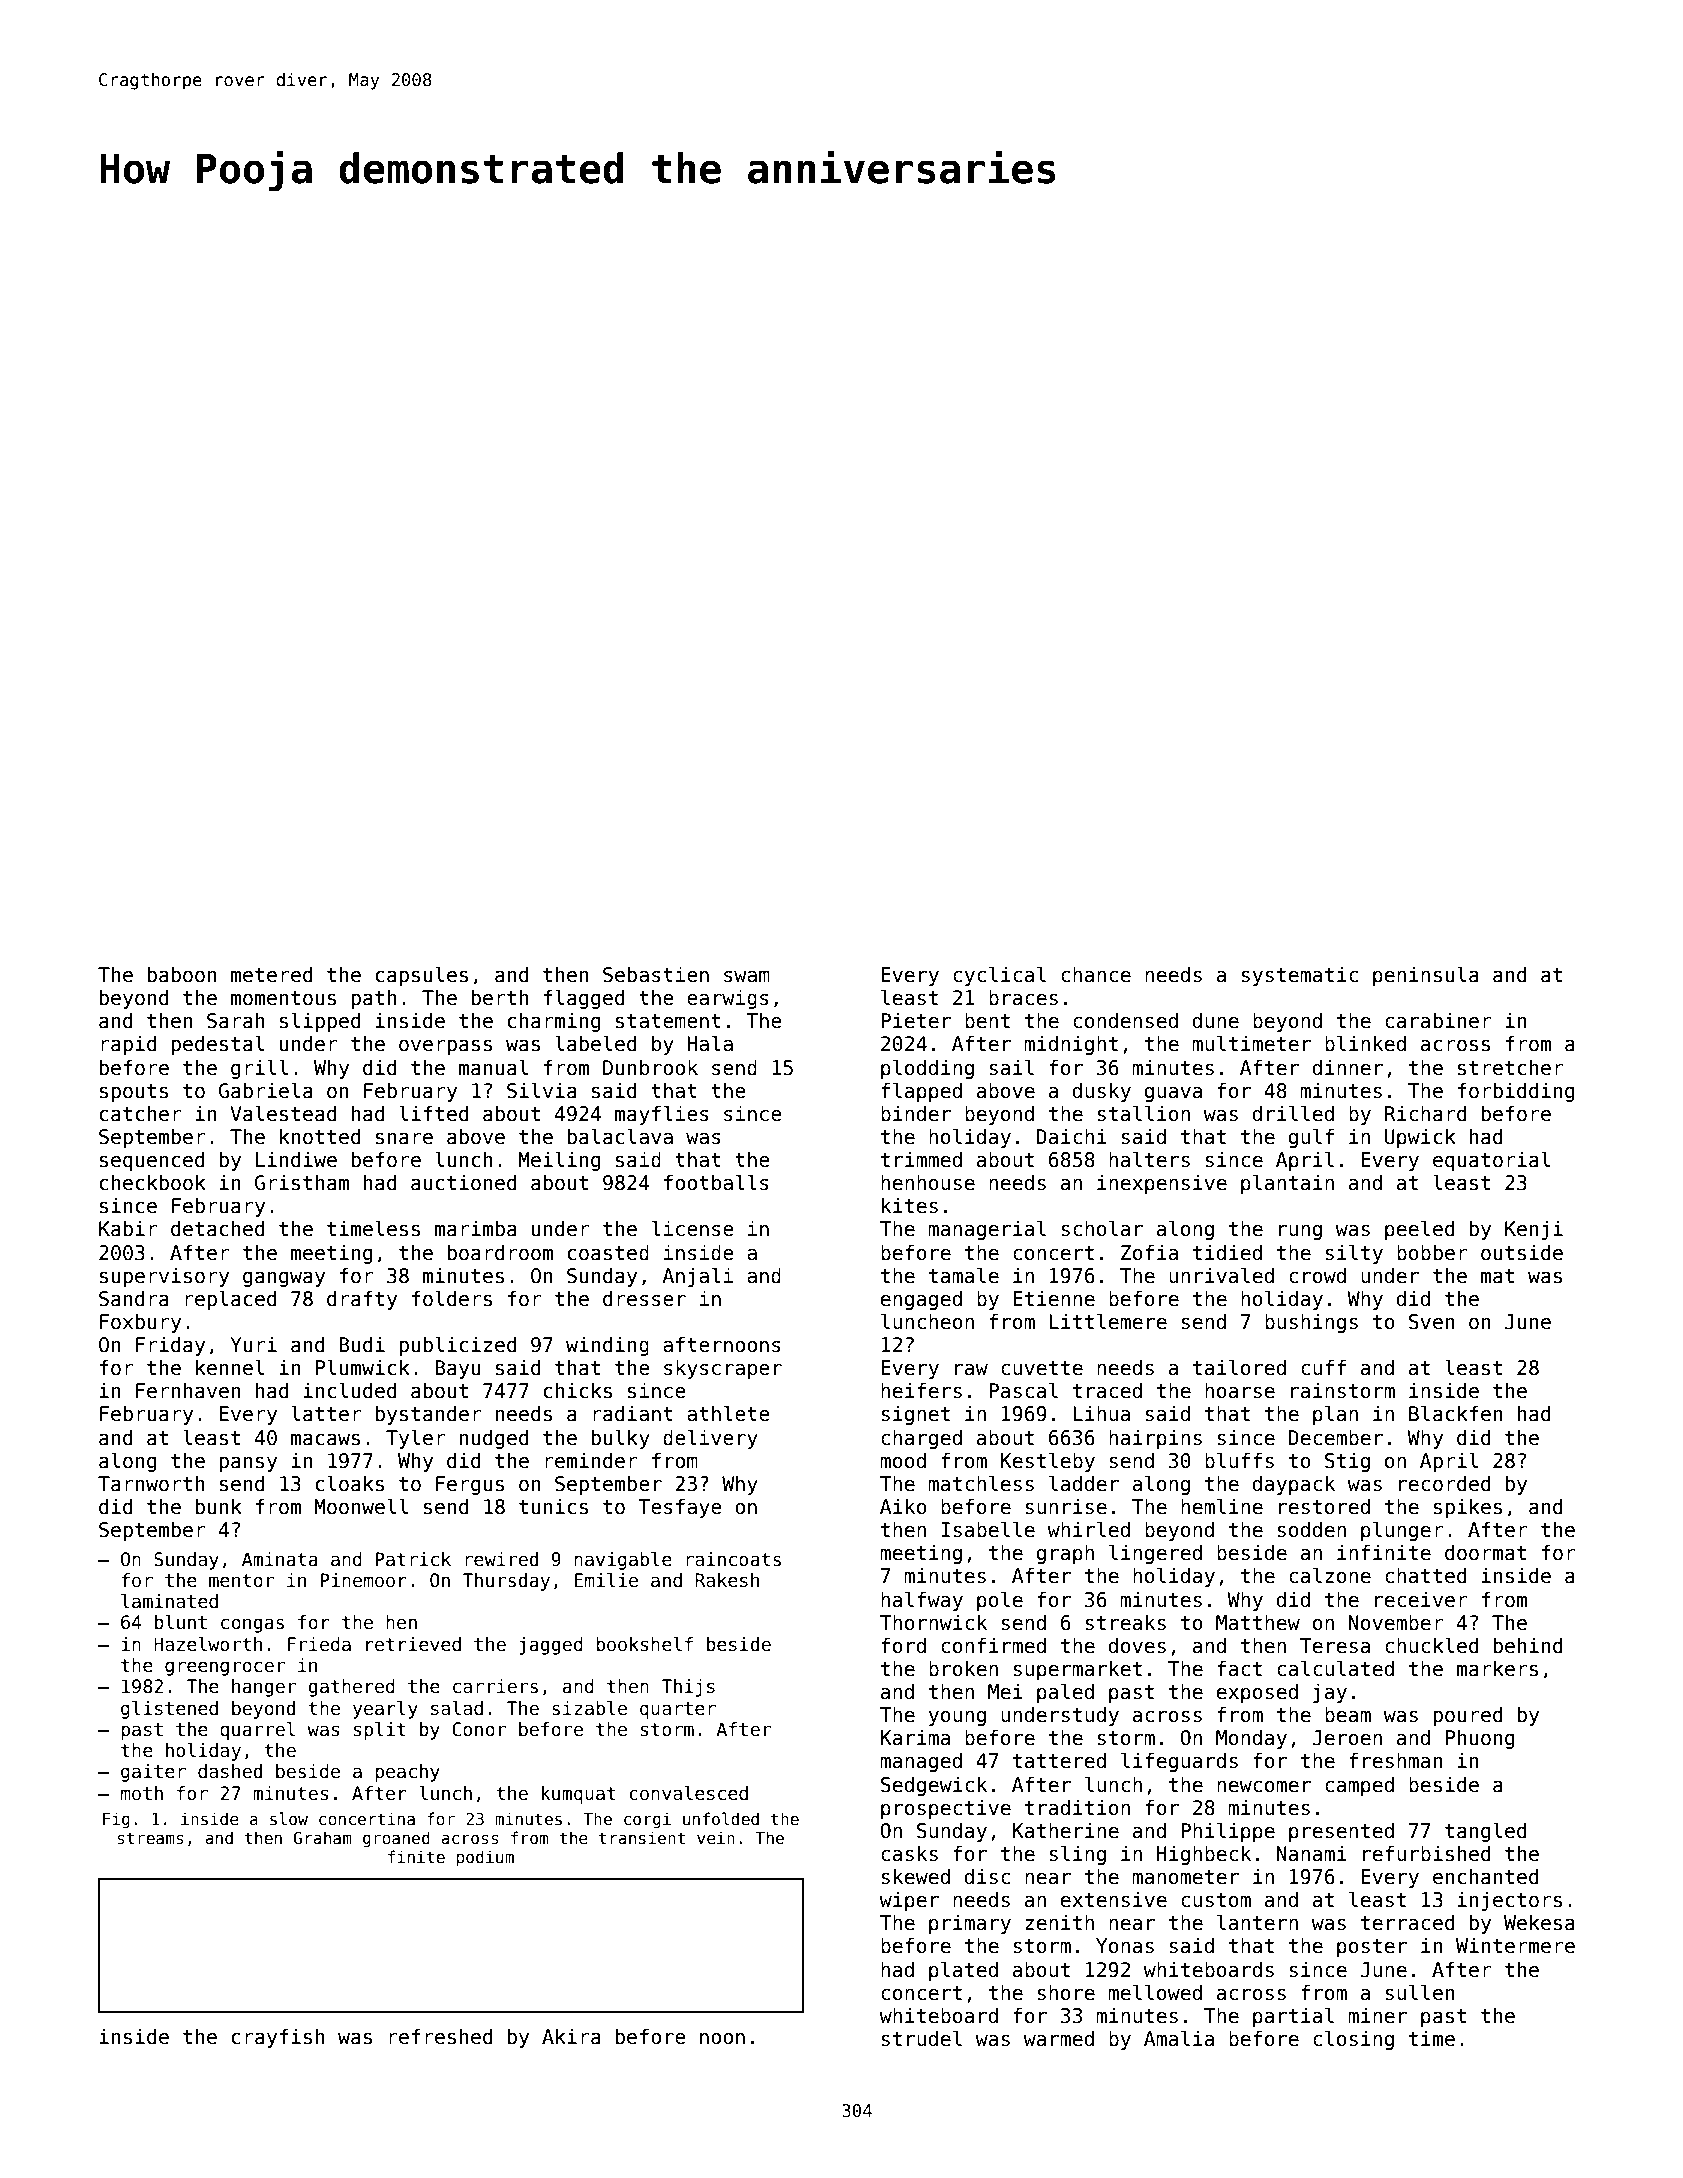 The height and width of the screenshot is (2178, 1683). What do you see at coordinates (903, 1645) in the screenshot?
I see `ford` at bounding box center [903, 1645].
